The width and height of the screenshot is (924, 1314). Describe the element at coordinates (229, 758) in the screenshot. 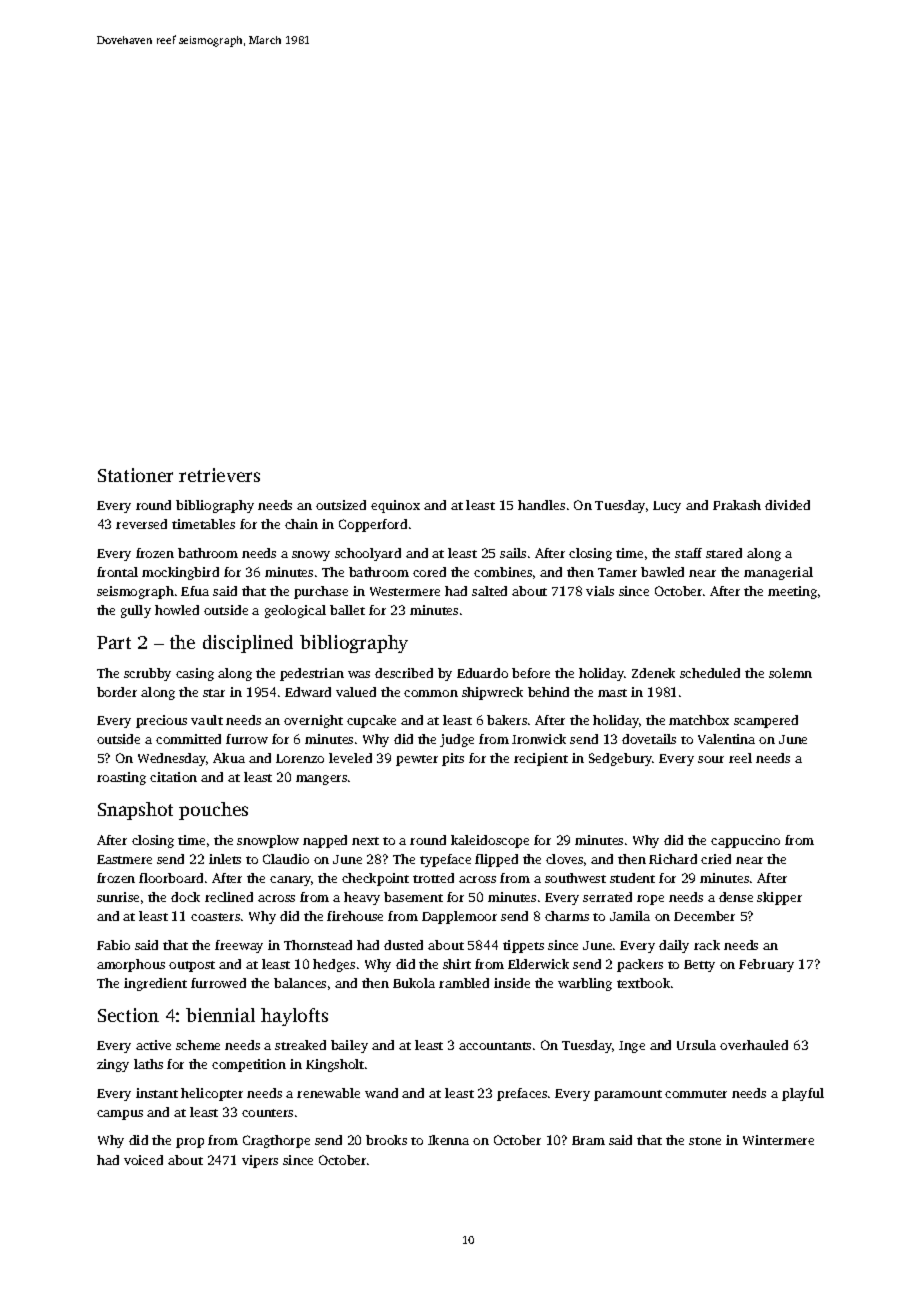

I see `Akua` at that location.
